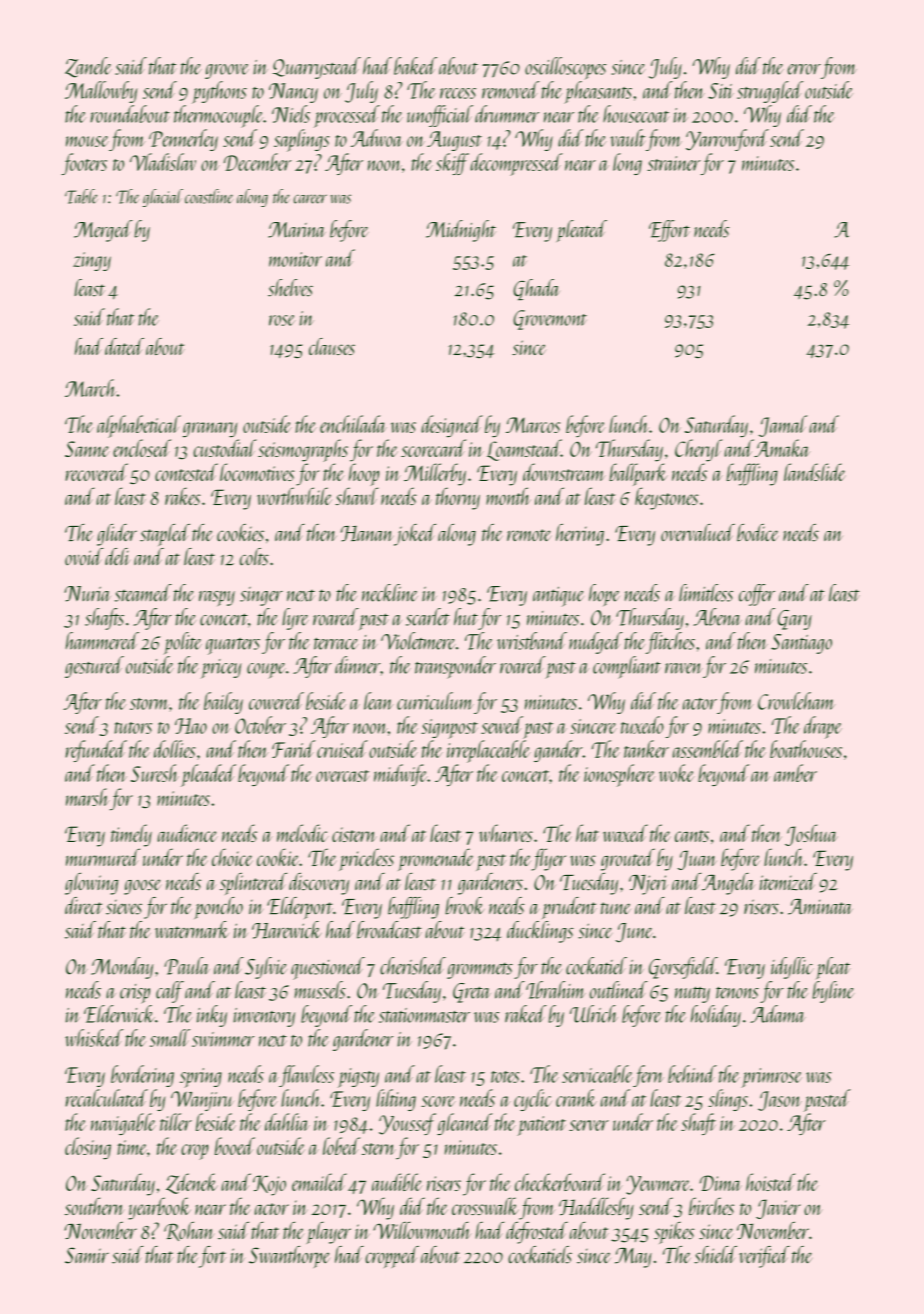 Image resolution: width=924 pixels, height=1314 pixels. I want to click on murmured, so click(103, 857).
